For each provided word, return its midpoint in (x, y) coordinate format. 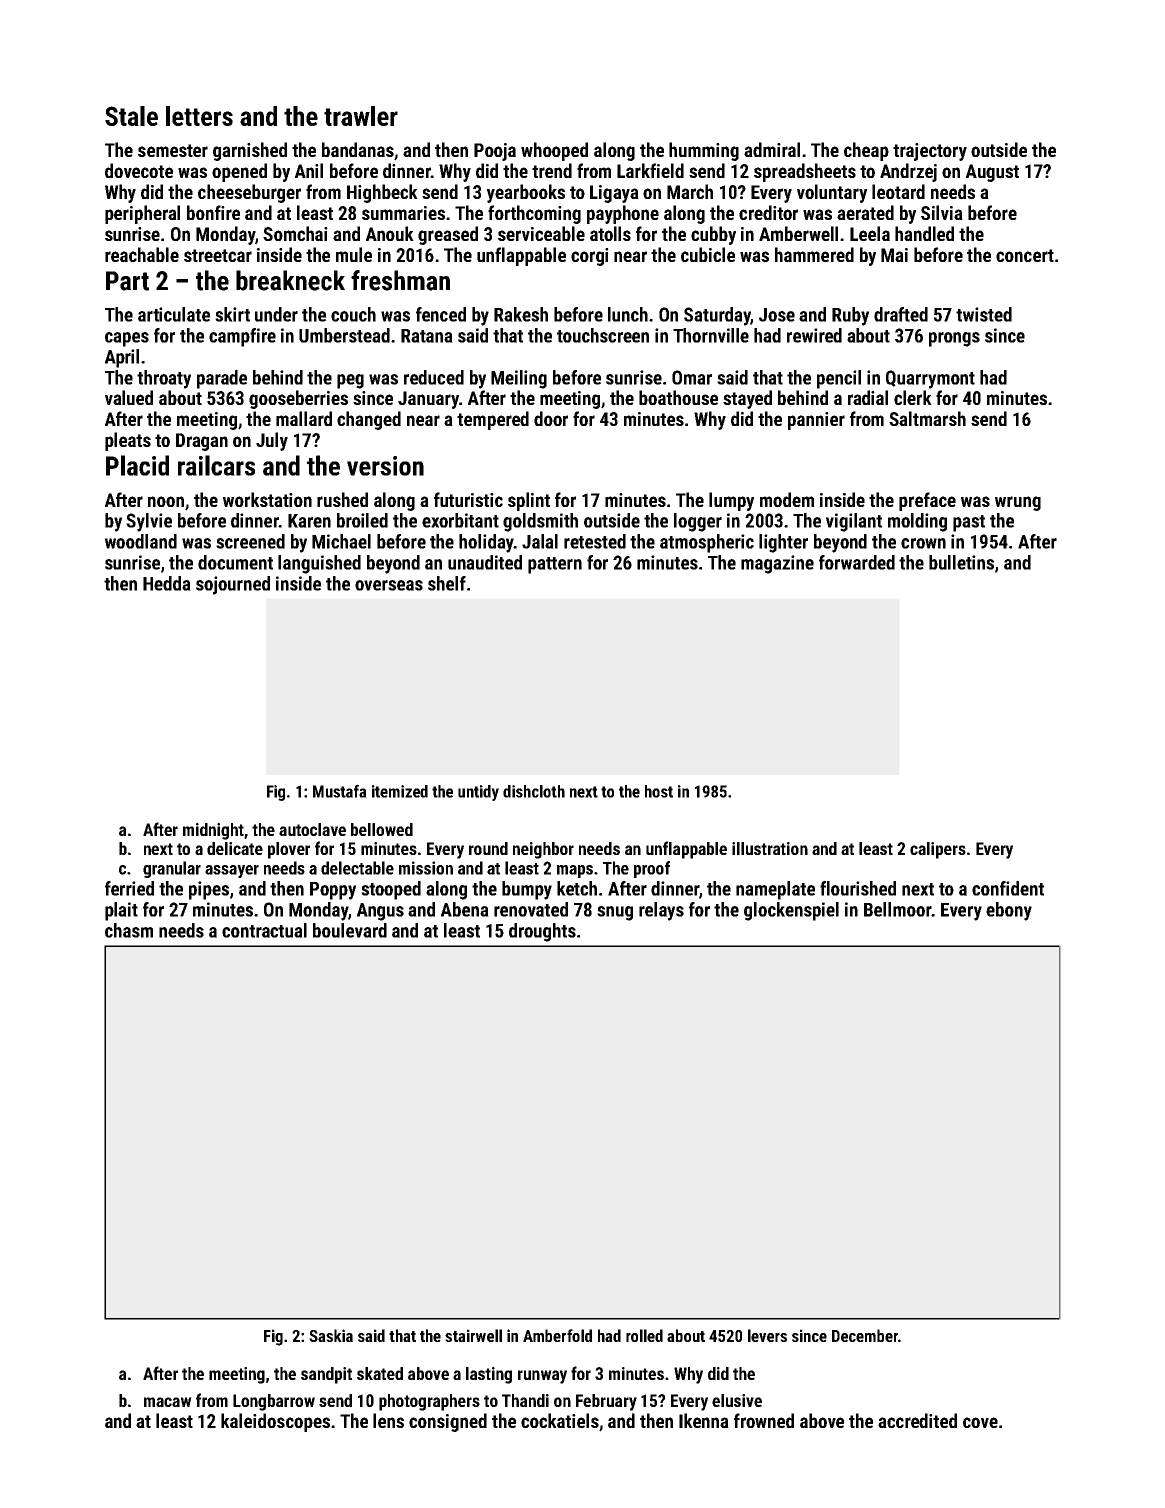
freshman (400, 280)
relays (661, 911)
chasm (129, 930)
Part (127, 281)
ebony (1009, 911)
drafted (901, 314)
